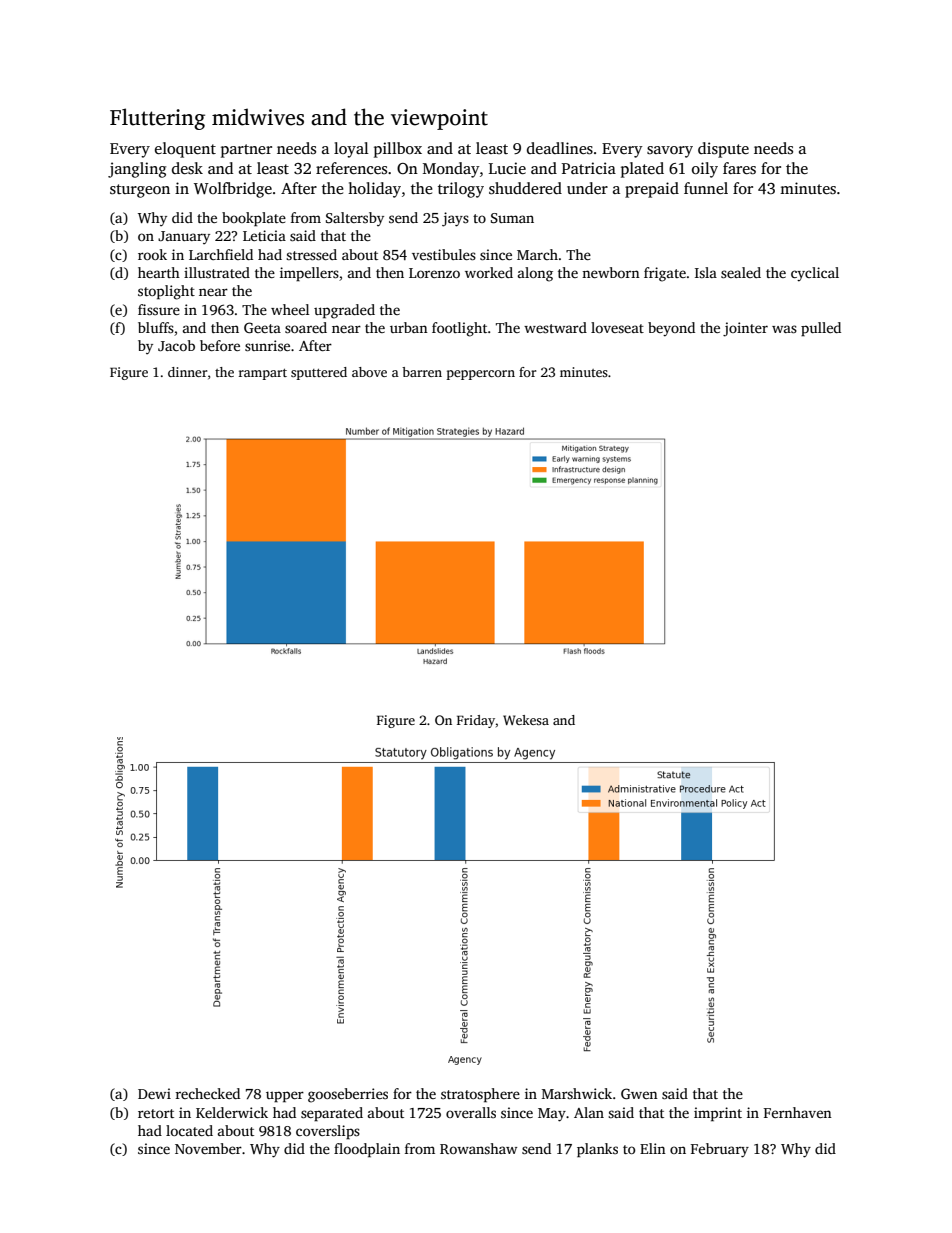 The height and width of the page is (1233, 952). What do you see at coordinates (639, 1093) in the page?
I see `Gwen` at bounding box center [639, 1093].
